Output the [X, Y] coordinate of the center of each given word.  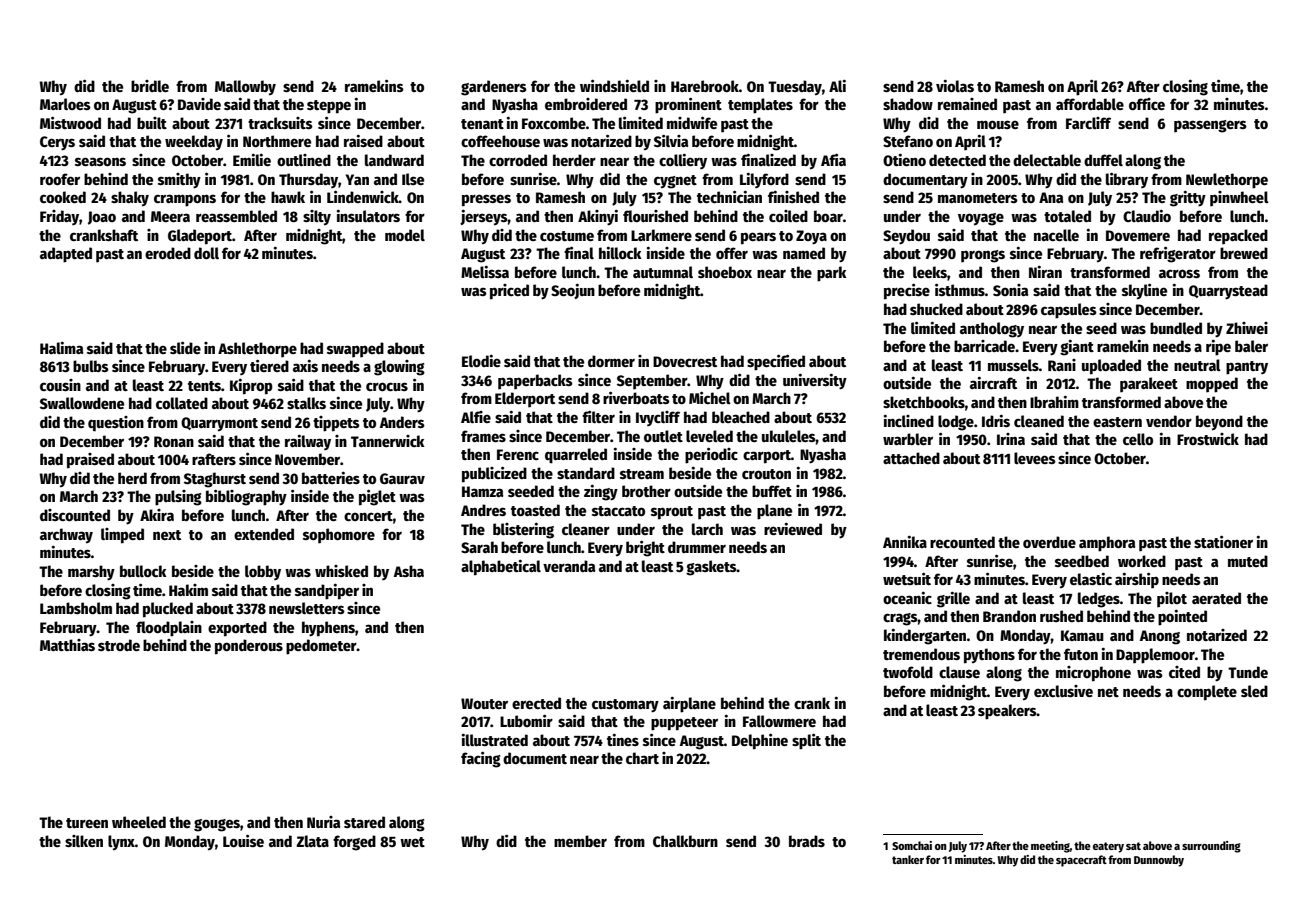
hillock [620, 253]
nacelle [1056, 235]
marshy [91, 573]
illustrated [495, 740]
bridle [150, 86]
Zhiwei [1247, 328]
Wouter [484, 703]
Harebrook [705, 86]
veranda [569, 566]
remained [967, 104]
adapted [66, 255]
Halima [61, 348]
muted [1248, 561]
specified [776, 363]
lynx [121, 843]
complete [1207, 693]
